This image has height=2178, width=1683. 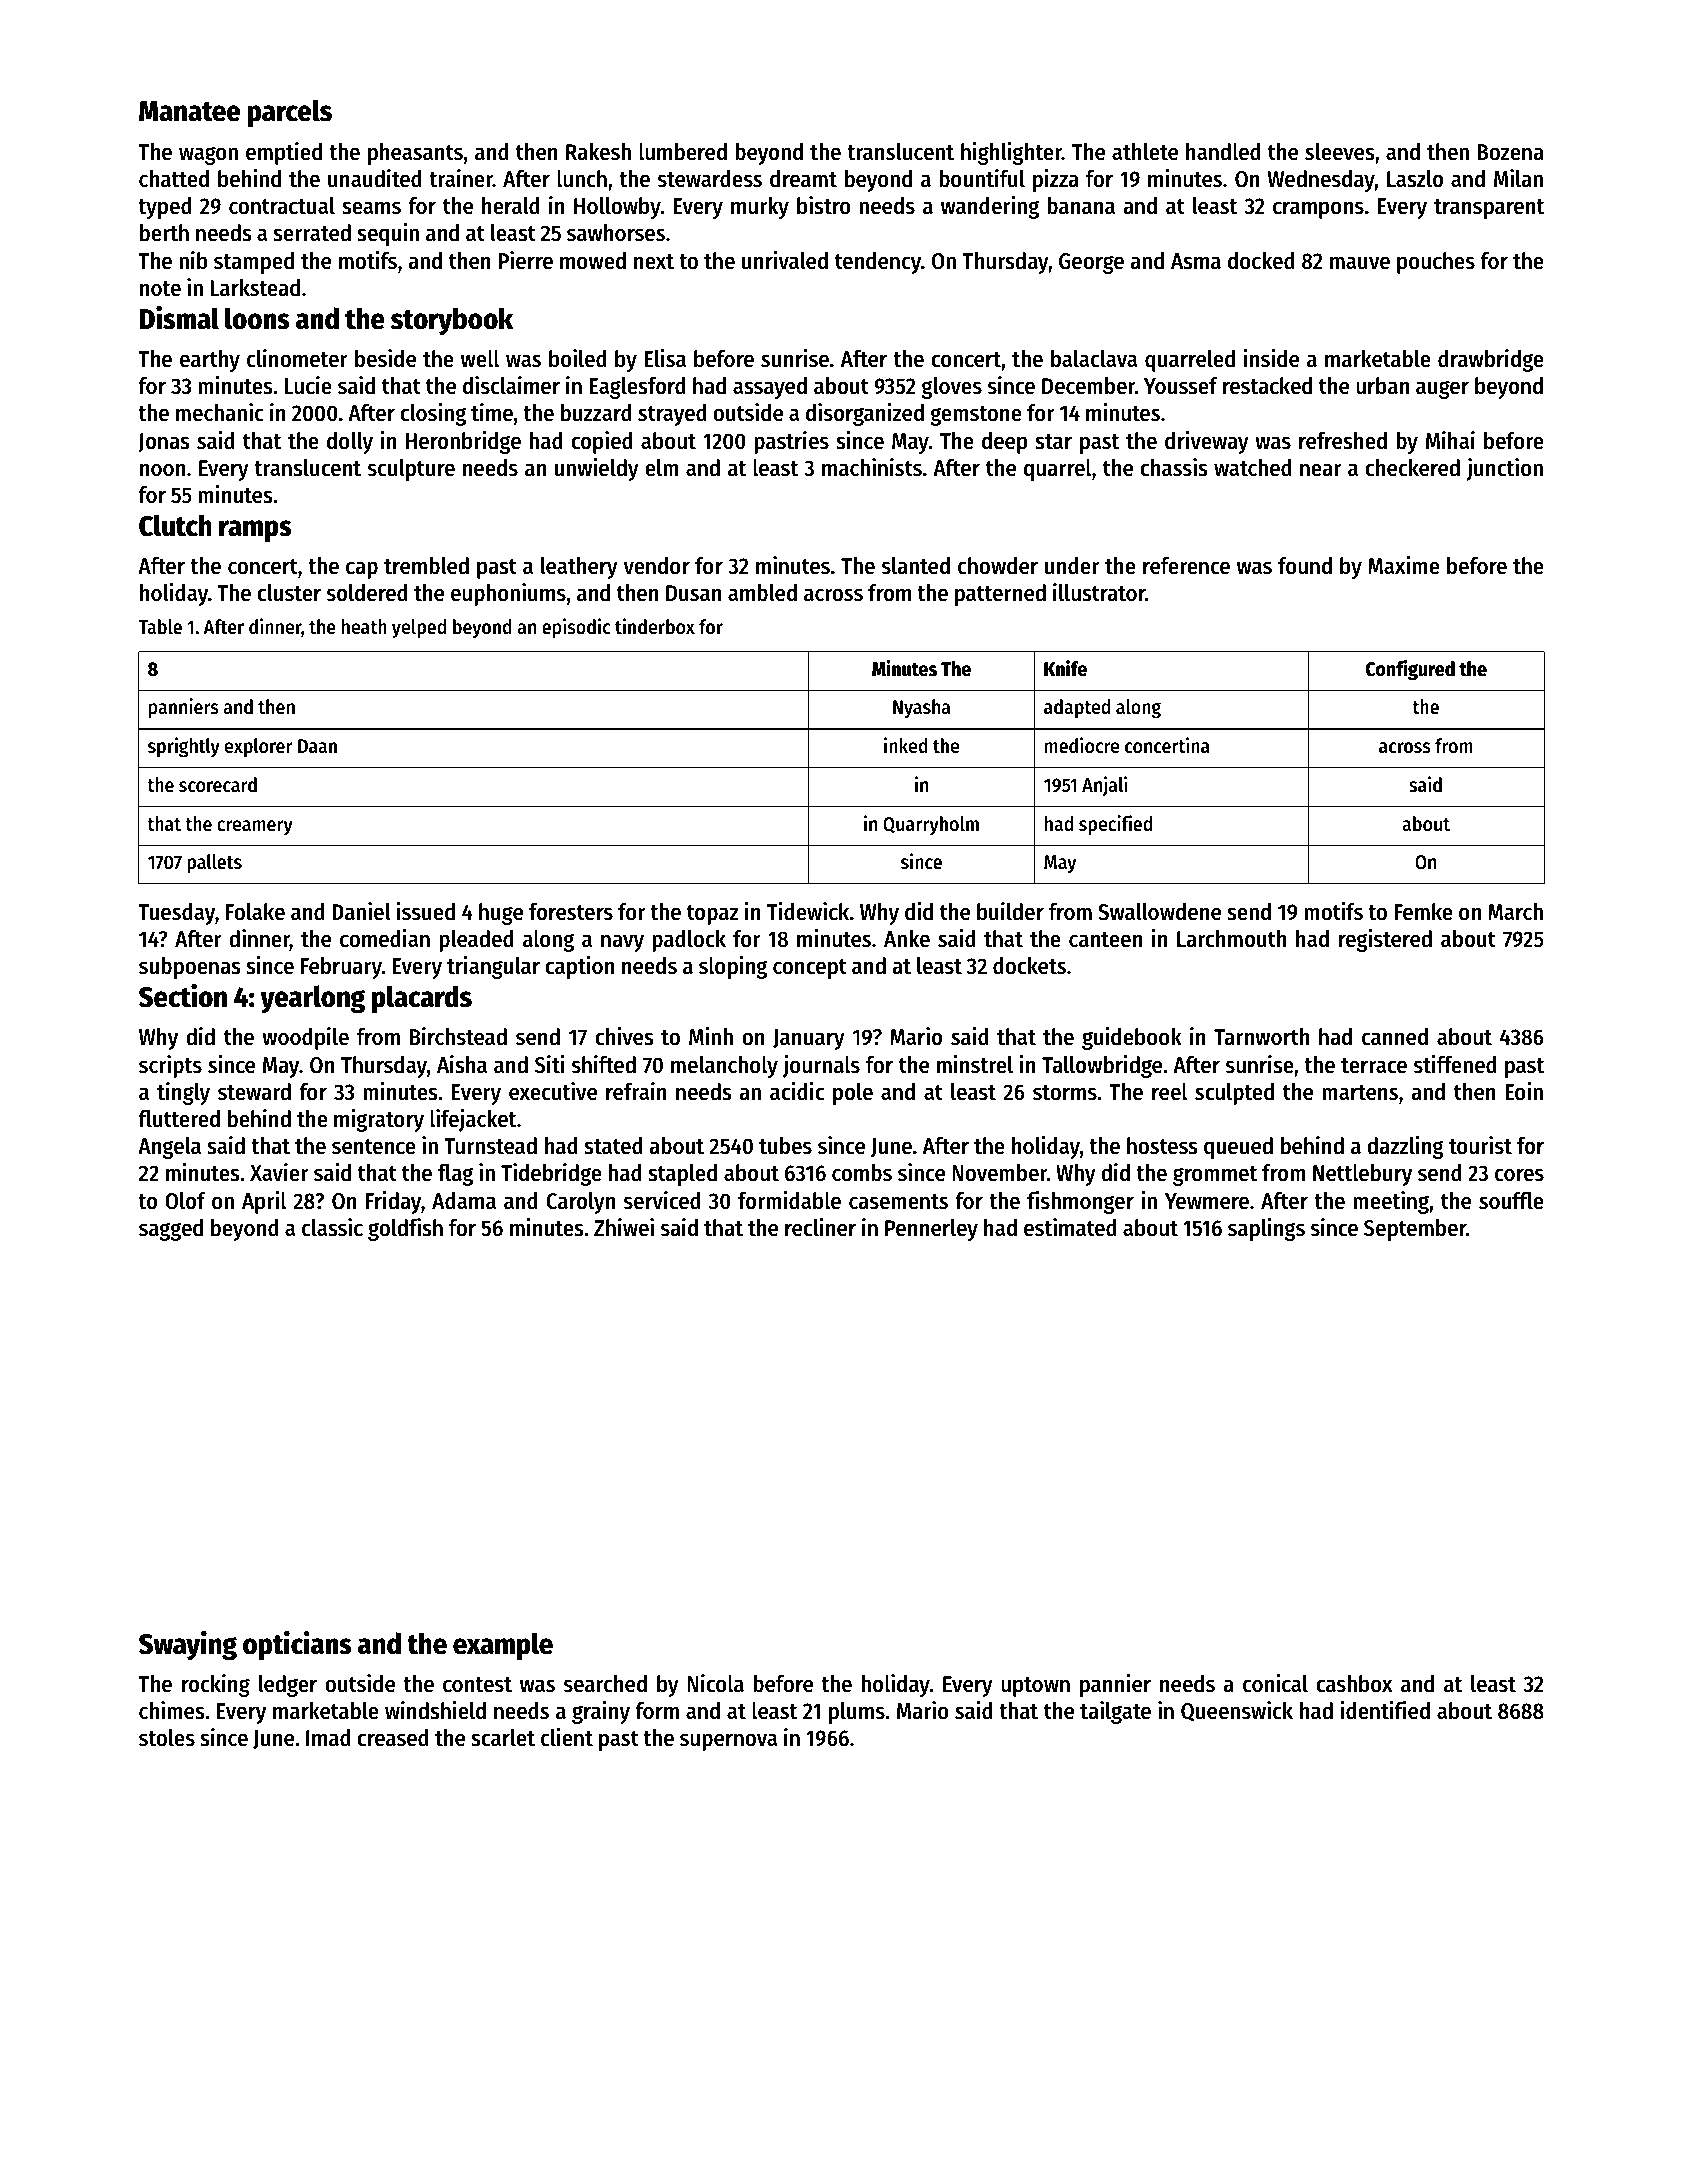 I want to click on highlighter, so click(x=1011, y=153).
